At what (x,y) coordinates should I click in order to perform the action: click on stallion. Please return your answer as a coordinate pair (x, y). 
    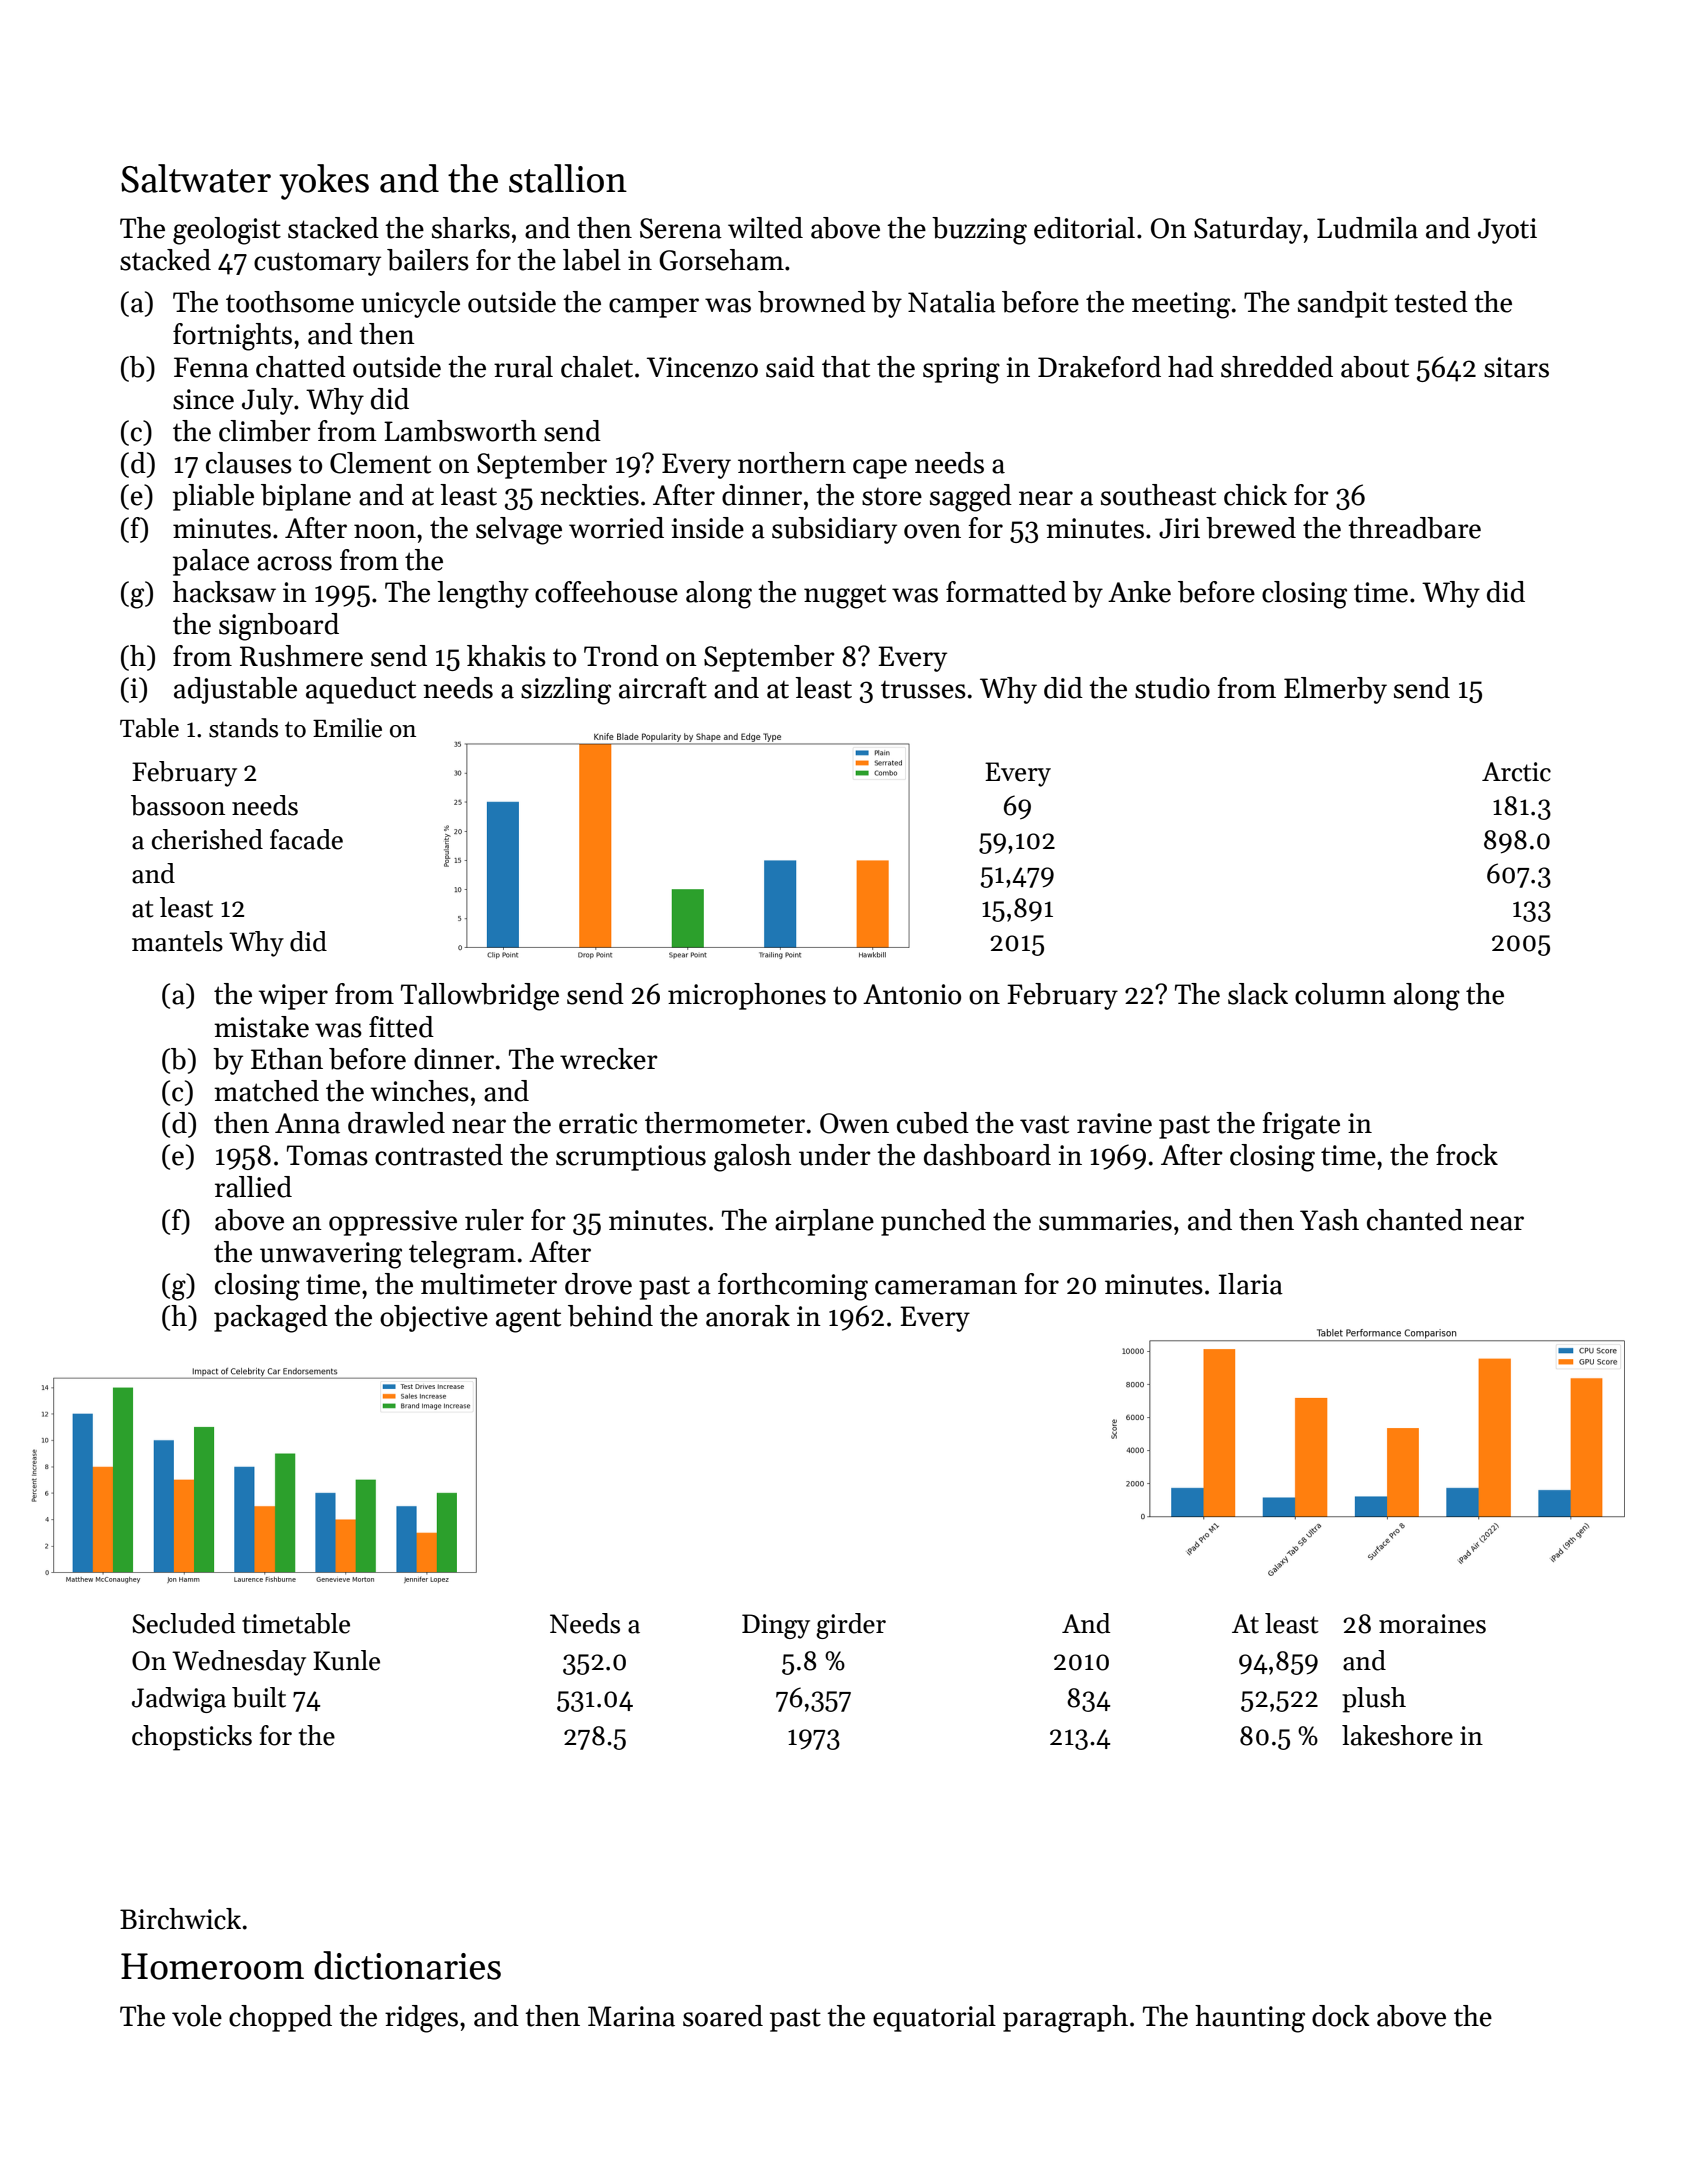
    Looking at the image, I should click on (568, 178).
